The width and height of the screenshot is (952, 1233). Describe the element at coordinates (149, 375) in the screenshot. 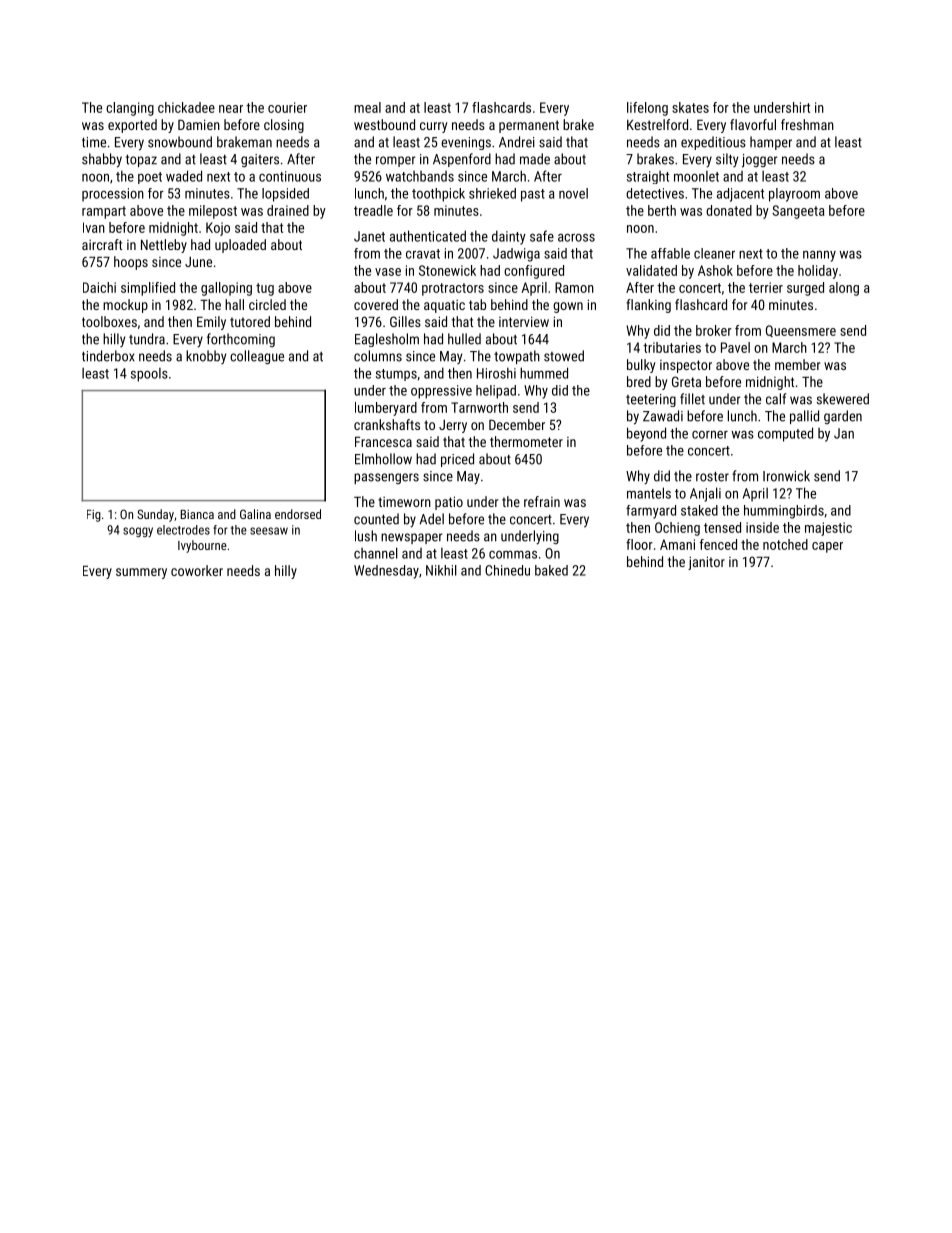

I see `spools` at that location.
